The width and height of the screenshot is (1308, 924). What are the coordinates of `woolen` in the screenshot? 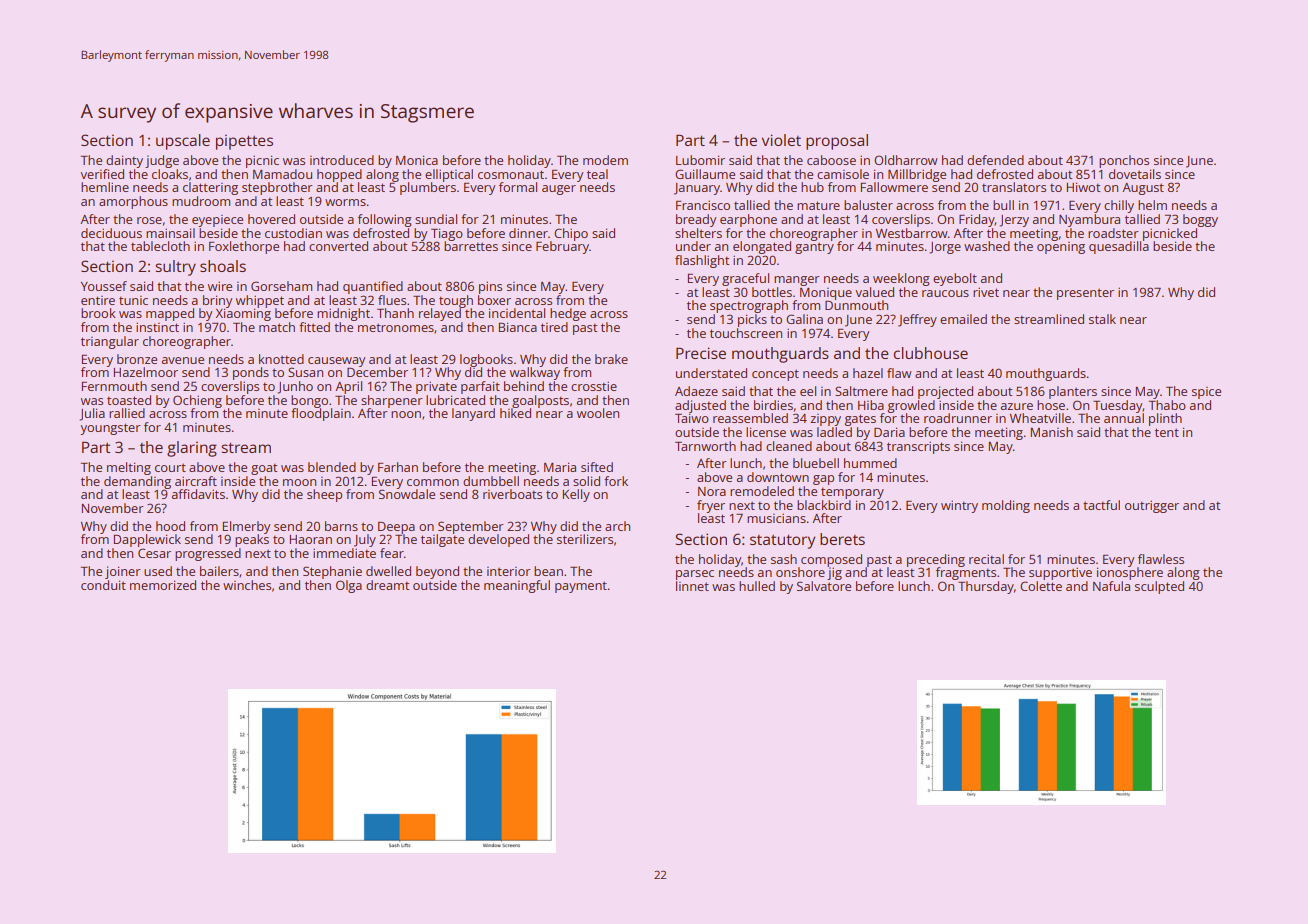 It's located at (598, 413).
